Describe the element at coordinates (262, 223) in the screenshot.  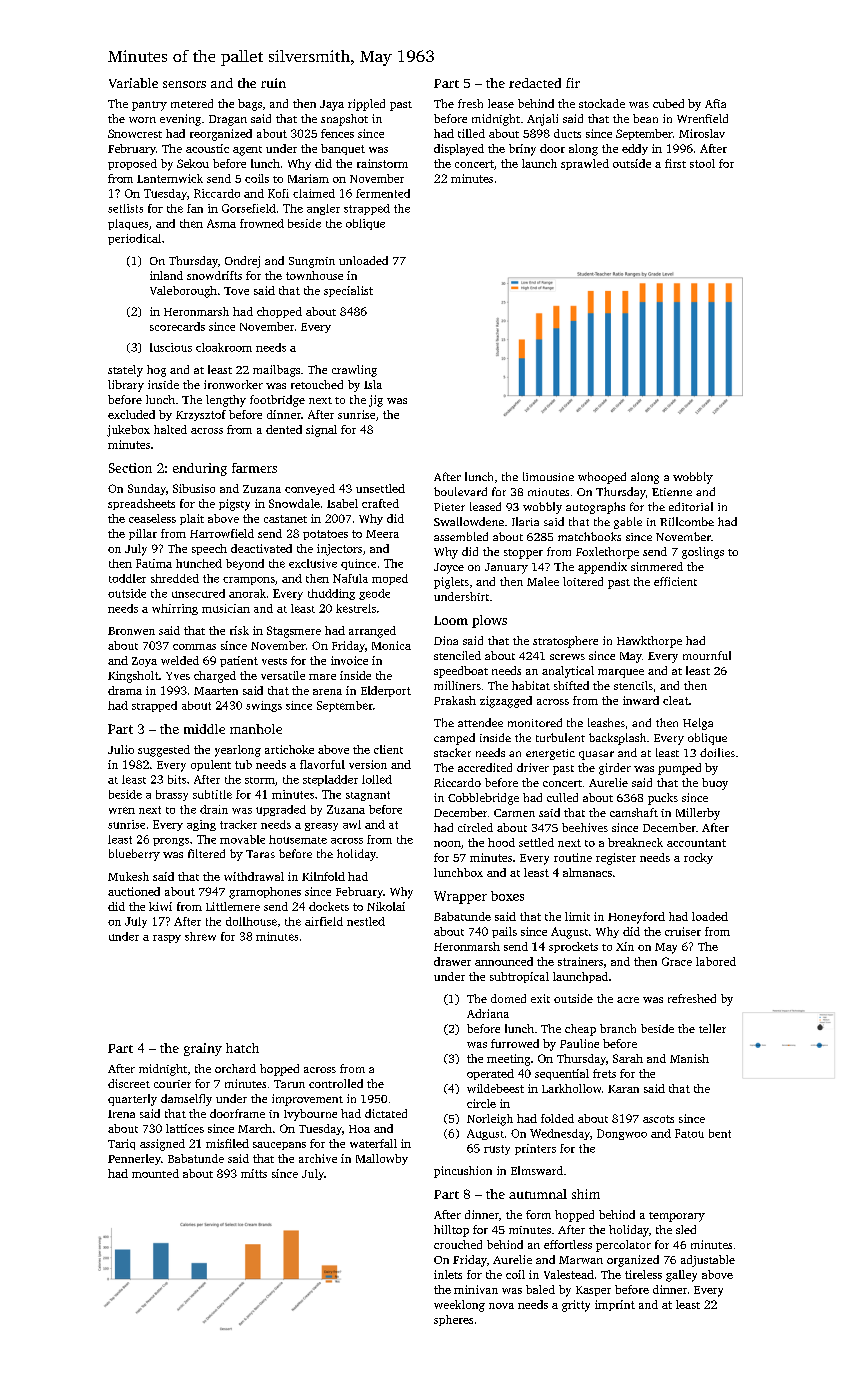
I see `frowned` at that location.
